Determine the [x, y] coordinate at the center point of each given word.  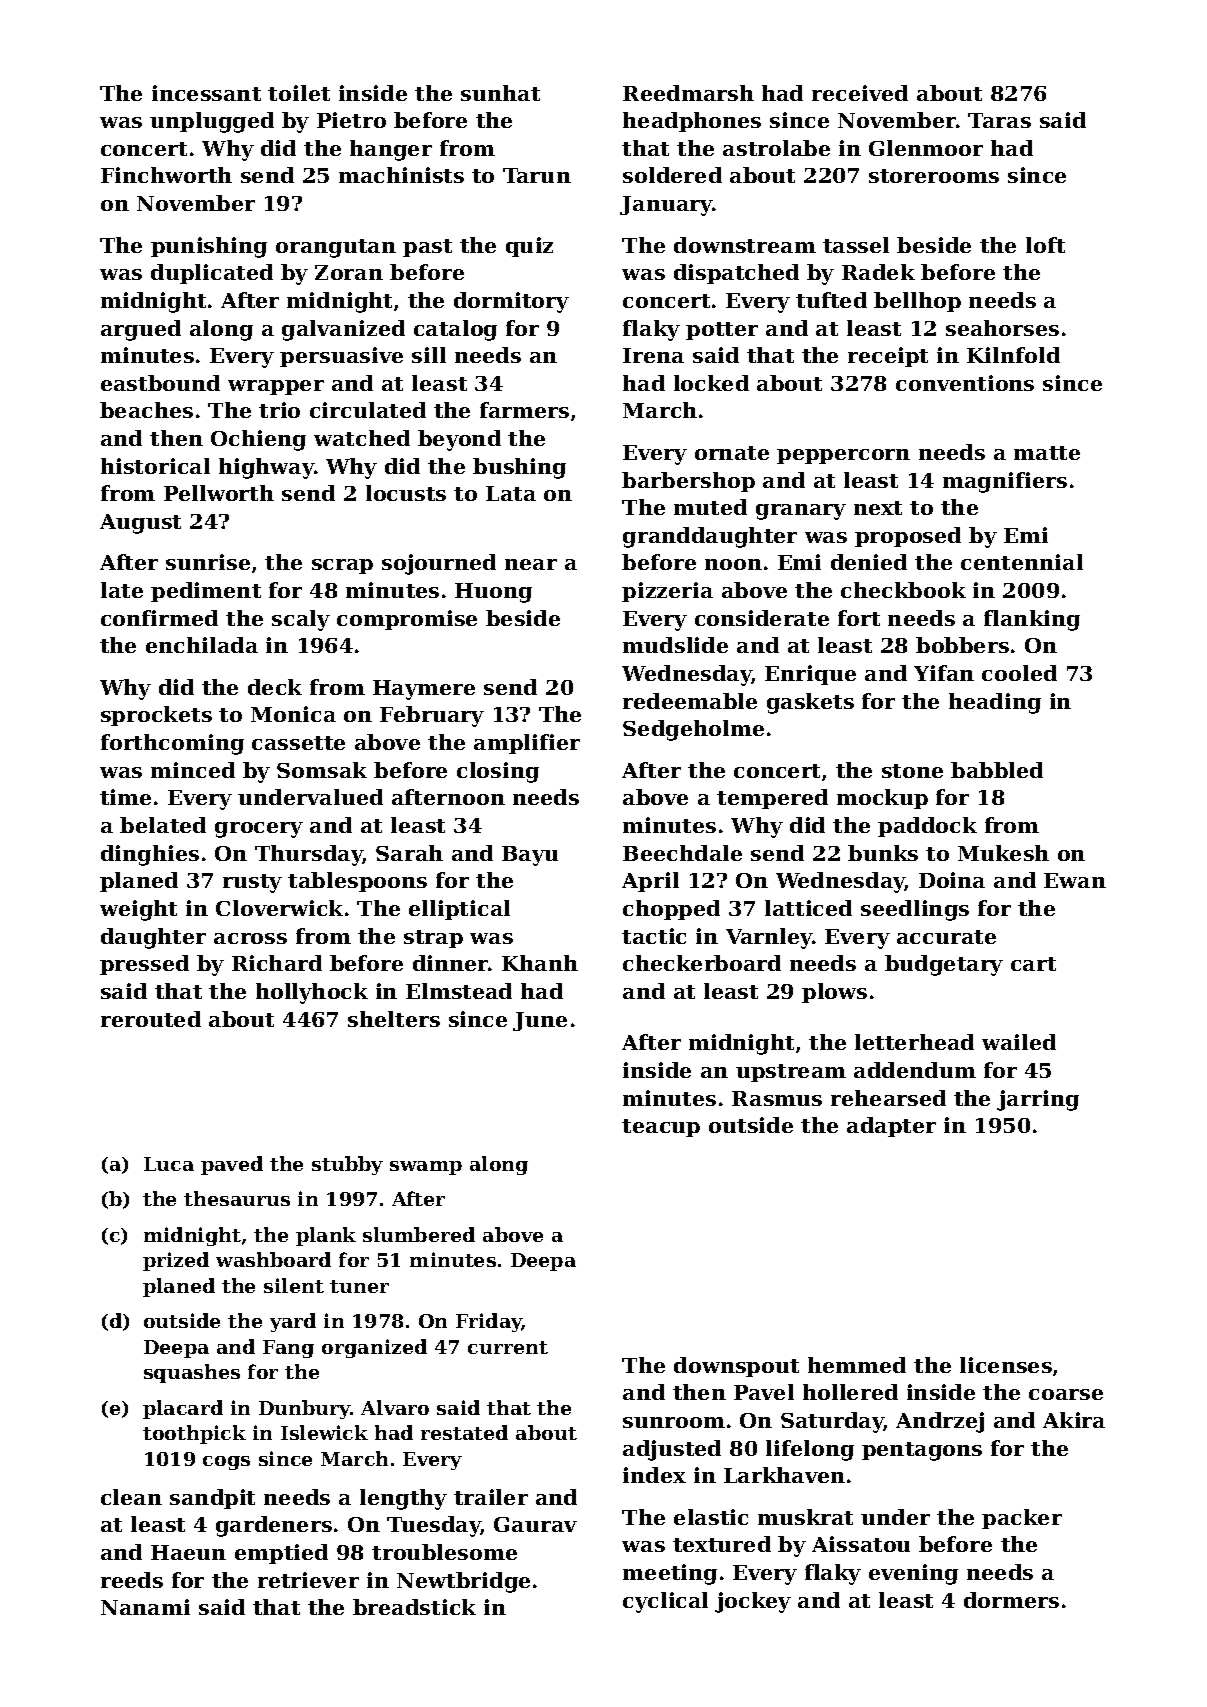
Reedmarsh [688, 93]
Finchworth [166, 175]
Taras [999, 120]
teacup [661, 1128]
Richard [277, 963]
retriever [308, 1580]
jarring [1038, 1100]
